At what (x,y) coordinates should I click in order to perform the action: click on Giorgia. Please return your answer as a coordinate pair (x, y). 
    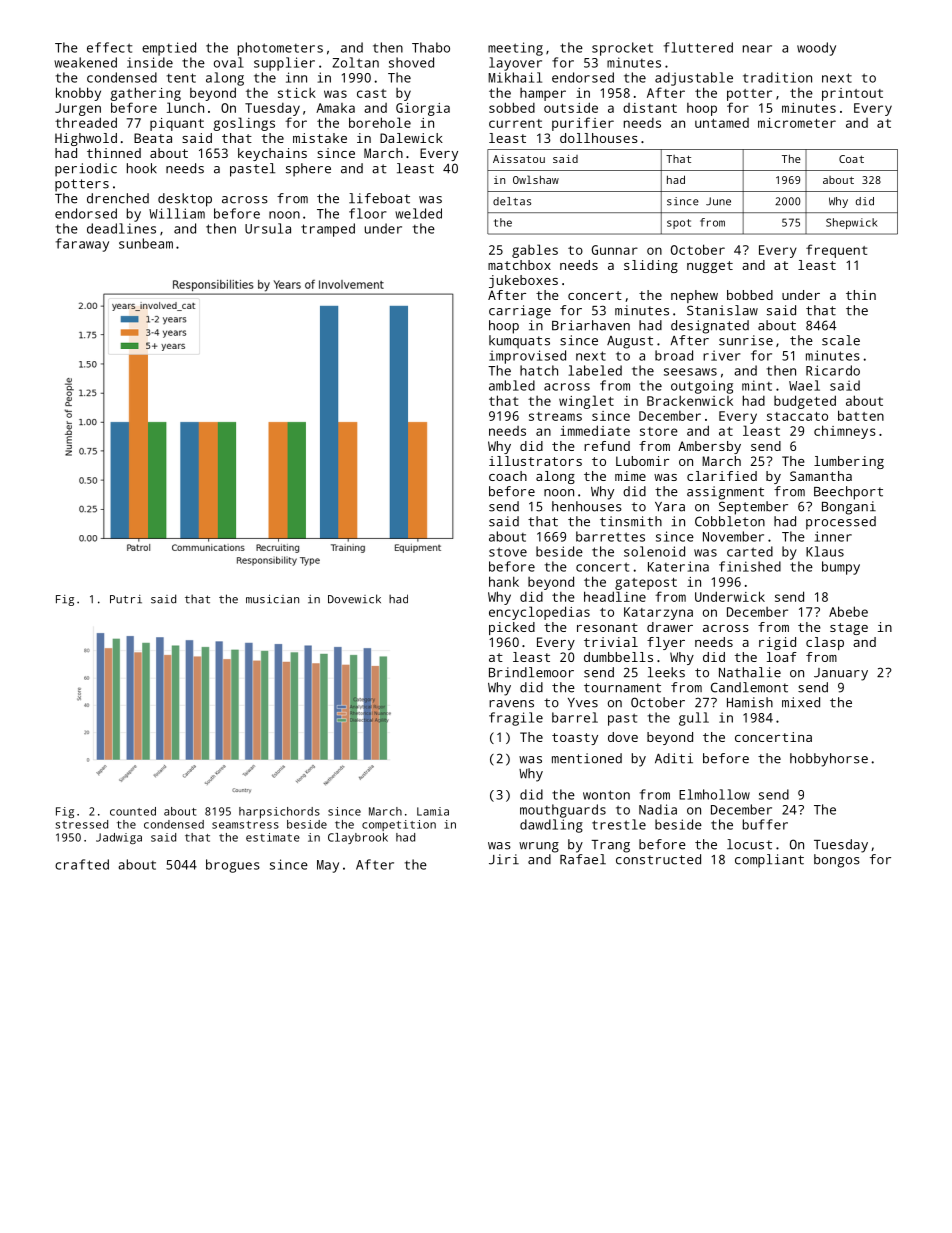
    Looking at the image, I should click on (423, 109).
